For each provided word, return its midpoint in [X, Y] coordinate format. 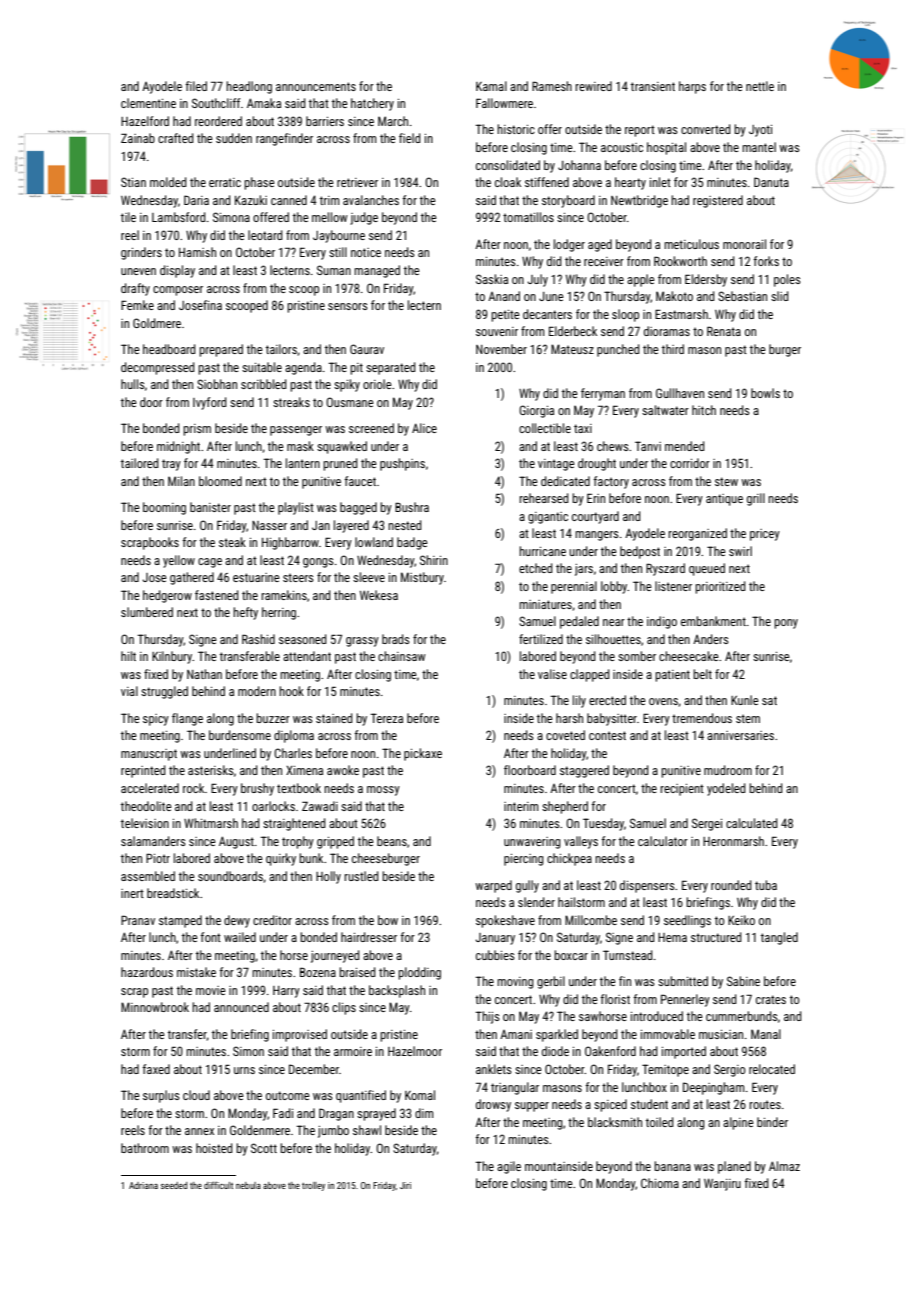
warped [493, 886]
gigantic [548, 518]
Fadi [283, 1113]
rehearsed [544, 498]
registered [718, 201]
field [410, 138]
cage [210, 563]
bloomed [220, 481]
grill [756, 499]
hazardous [147, 972]
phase [259, 183]
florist [615, 999]
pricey [765, 535]
